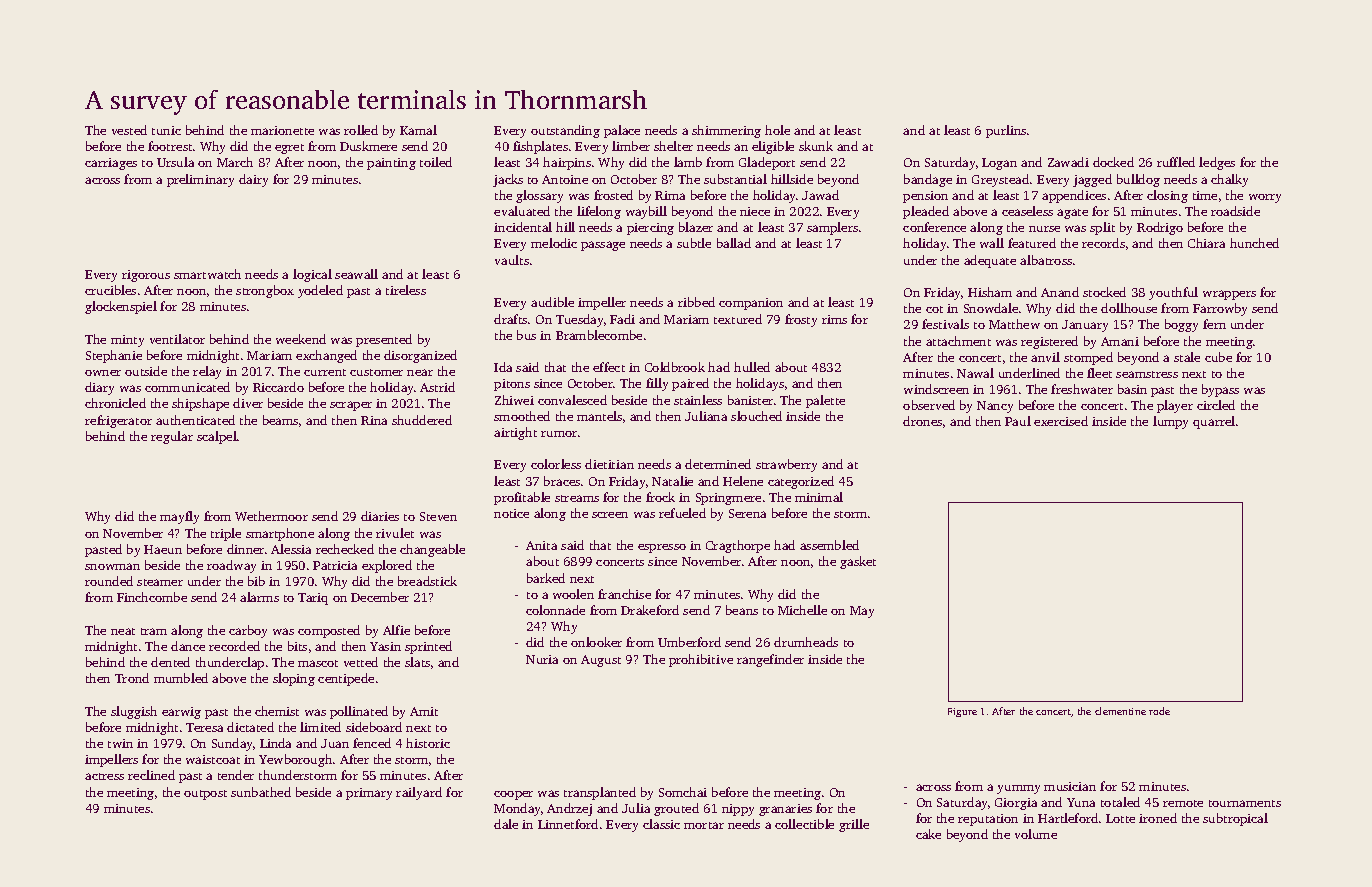 The image size is (1372, 887). I want to click on glockenspiel, so click(121, 307).
